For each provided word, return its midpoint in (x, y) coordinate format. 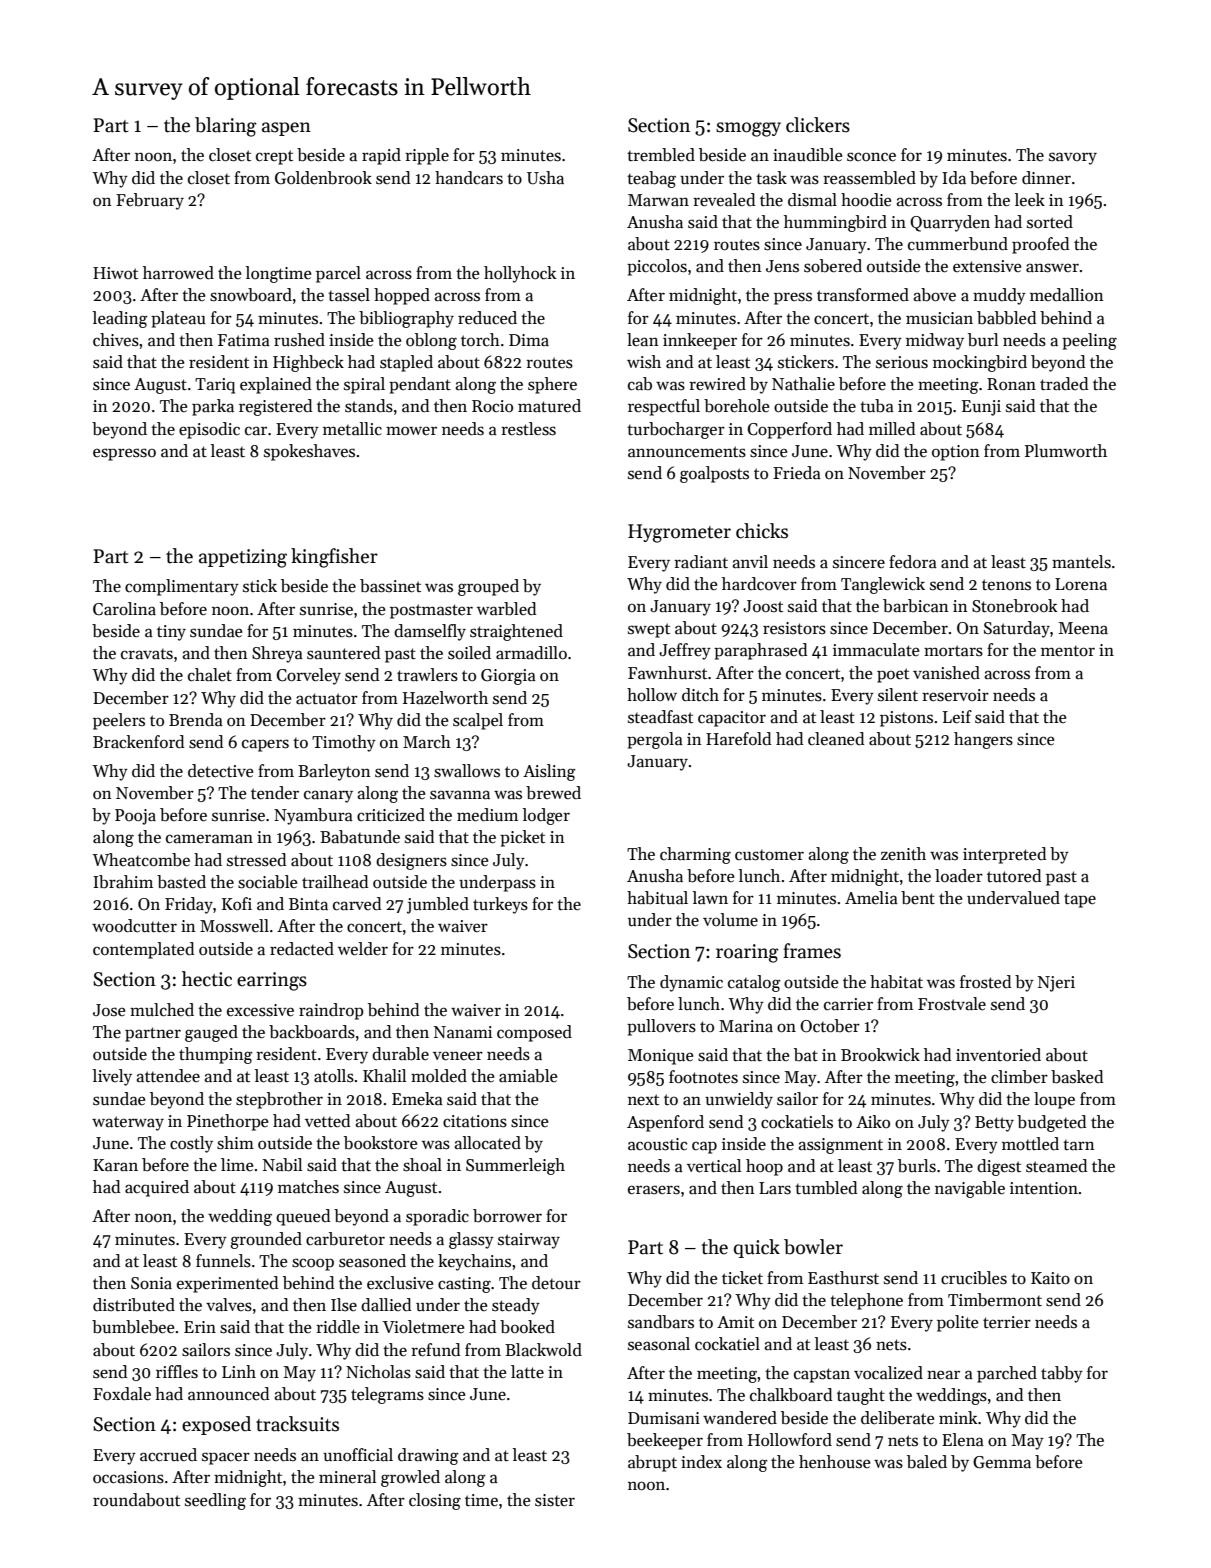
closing (435, 1501)
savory (1073, 158)
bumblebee (133, 1327)
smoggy (748, 129)
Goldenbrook (323, 178)
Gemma (1002, 1462)
